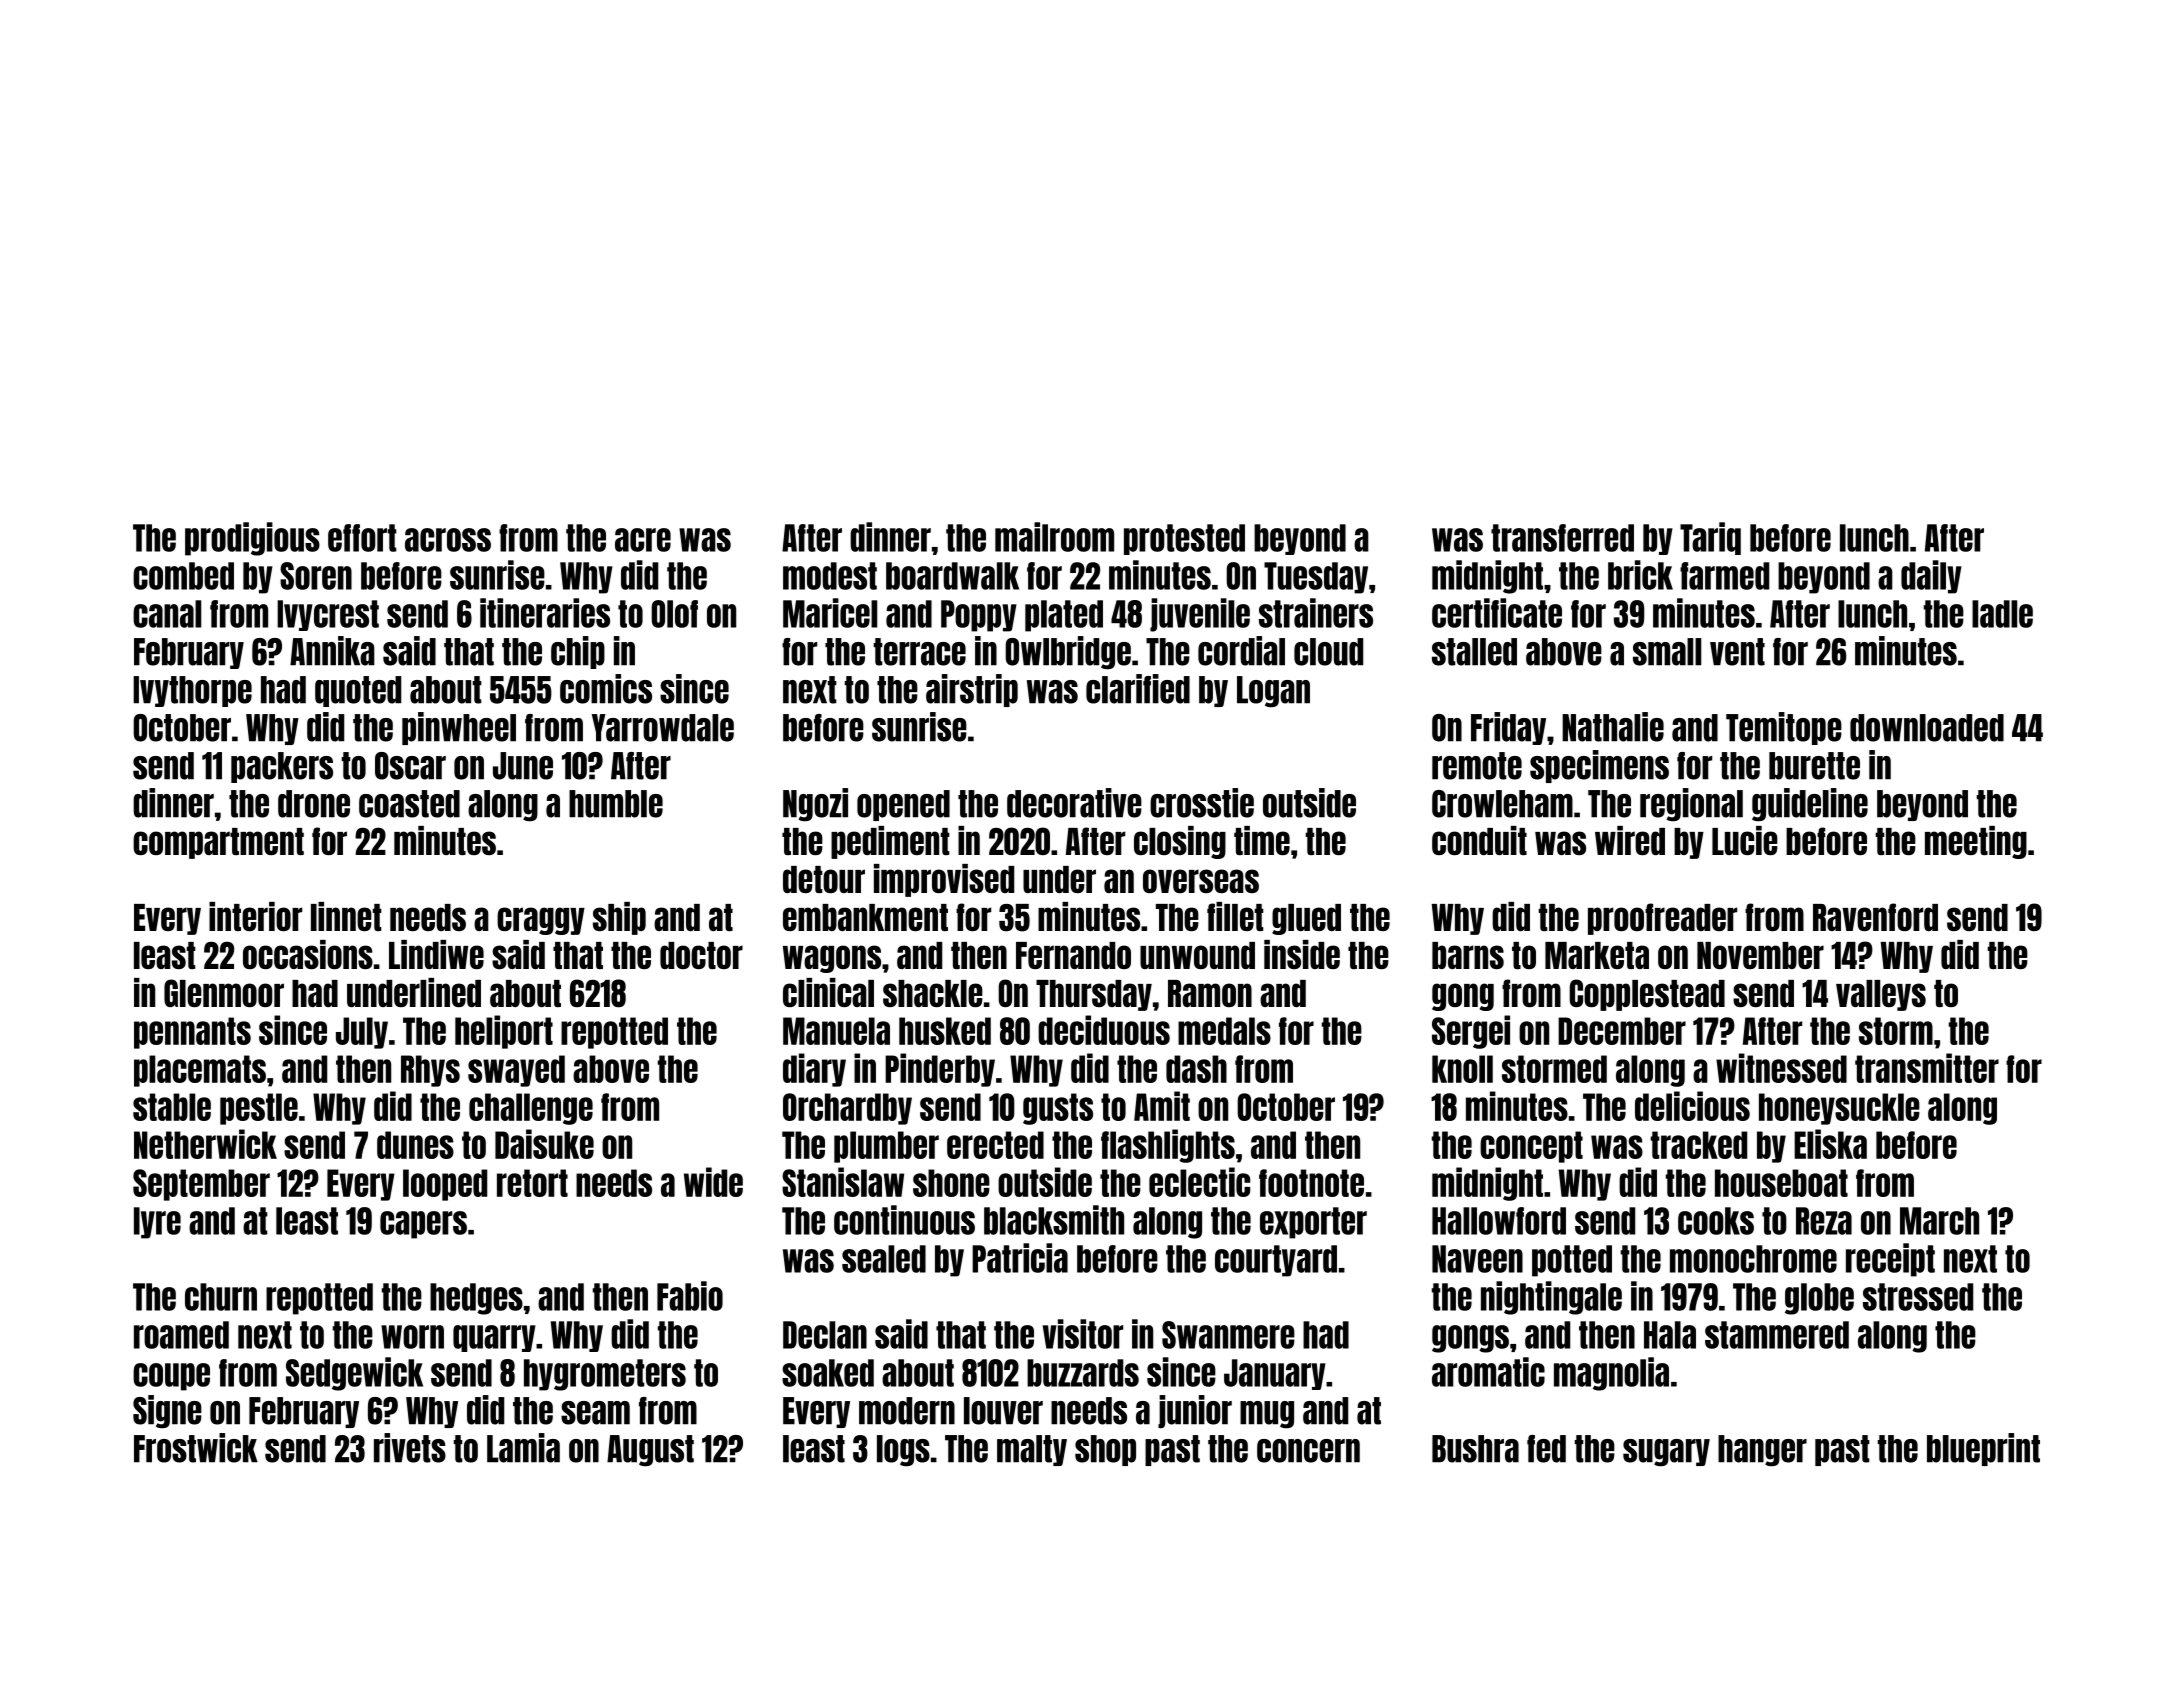 This screenshot has height=1683, width=2178. I want to click on specimens, so click(1599, 766).
